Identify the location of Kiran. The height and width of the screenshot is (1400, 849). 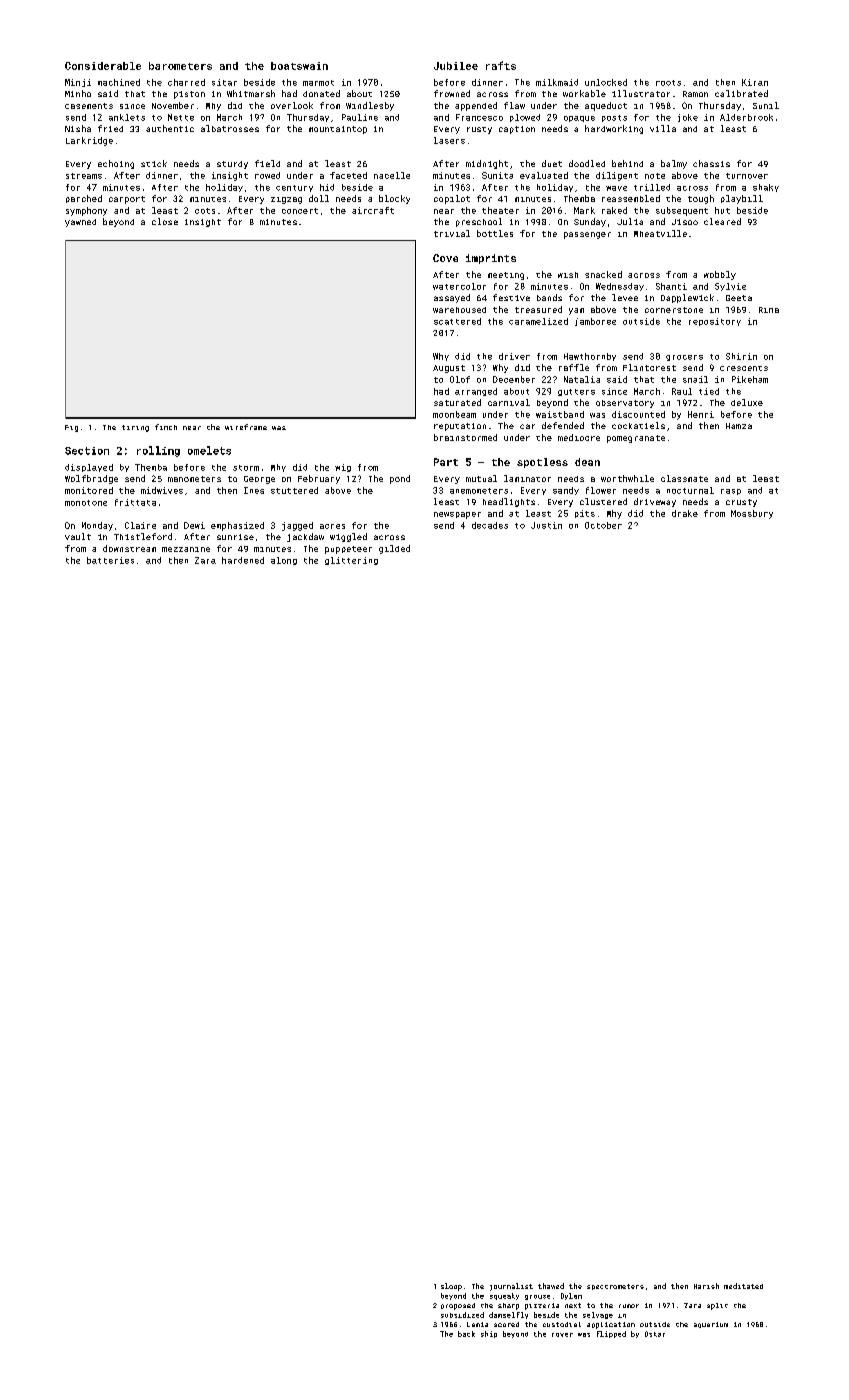
(755, 82).
